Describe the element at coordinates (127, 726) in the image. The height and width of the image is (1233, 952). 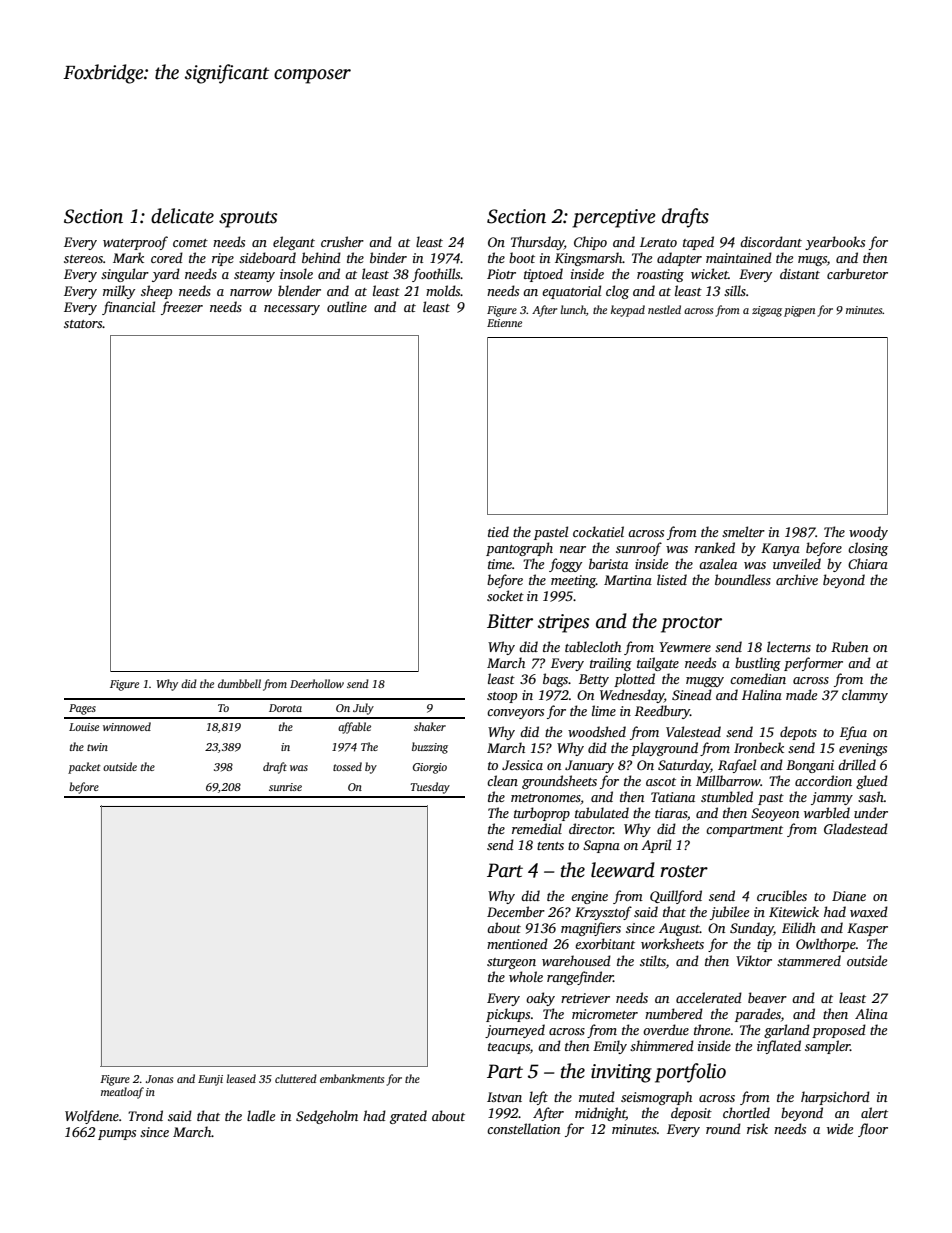
I see `winnowed` at that location.
